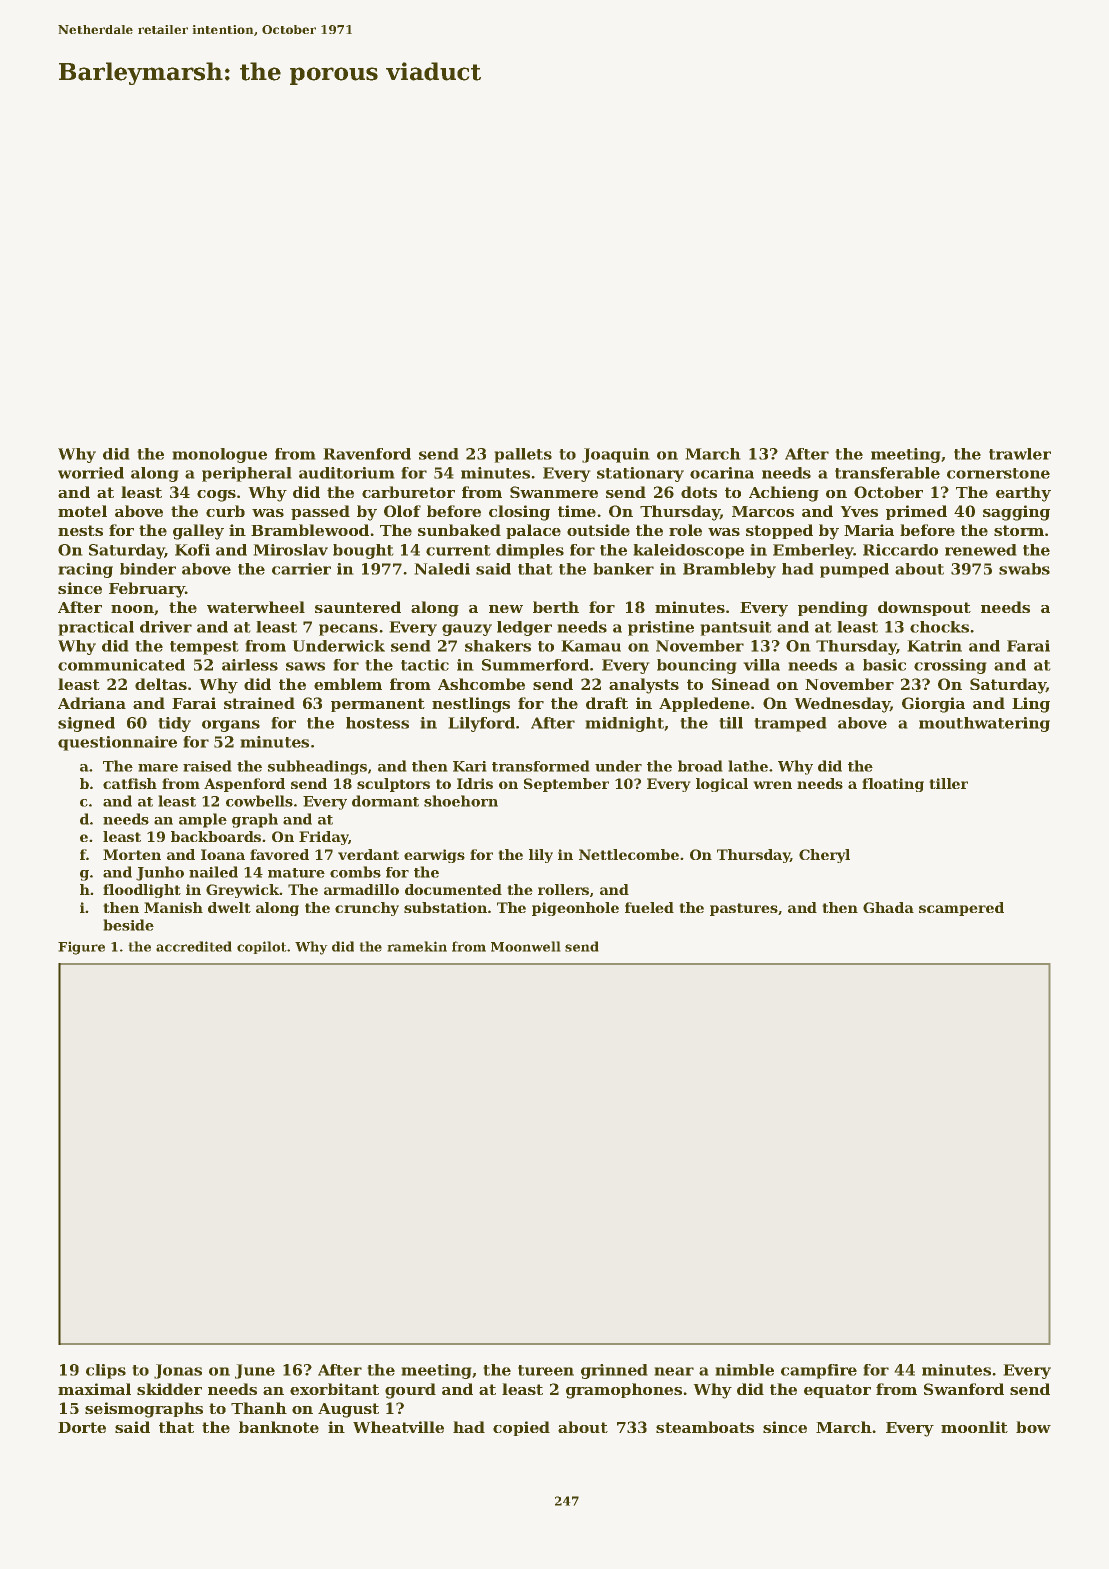 The width and height of the page is (1109, 1569). Describe the element at coordinates (398, 1427) in the page. I see `Wheatville` at that location.
